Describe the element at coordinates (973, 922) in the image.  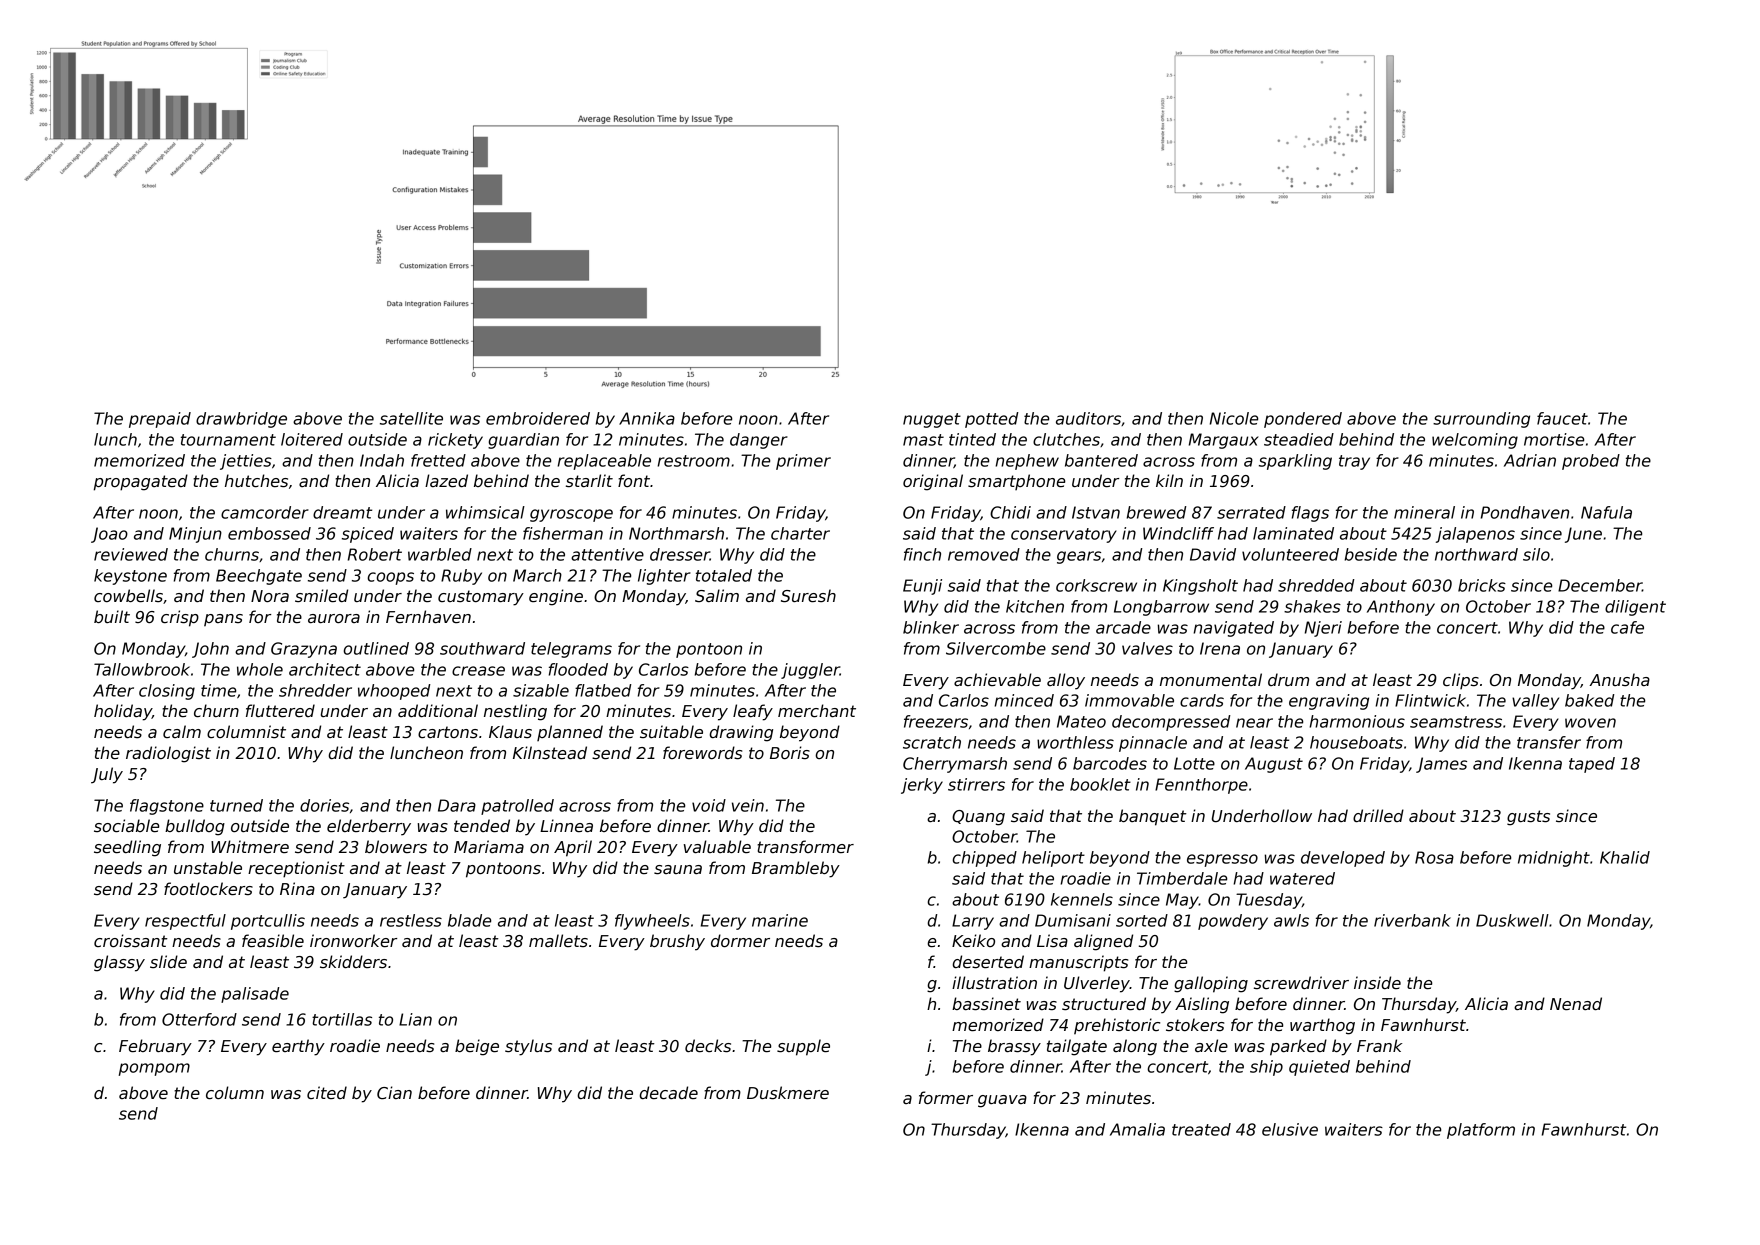
I see `Larry` at that location.
